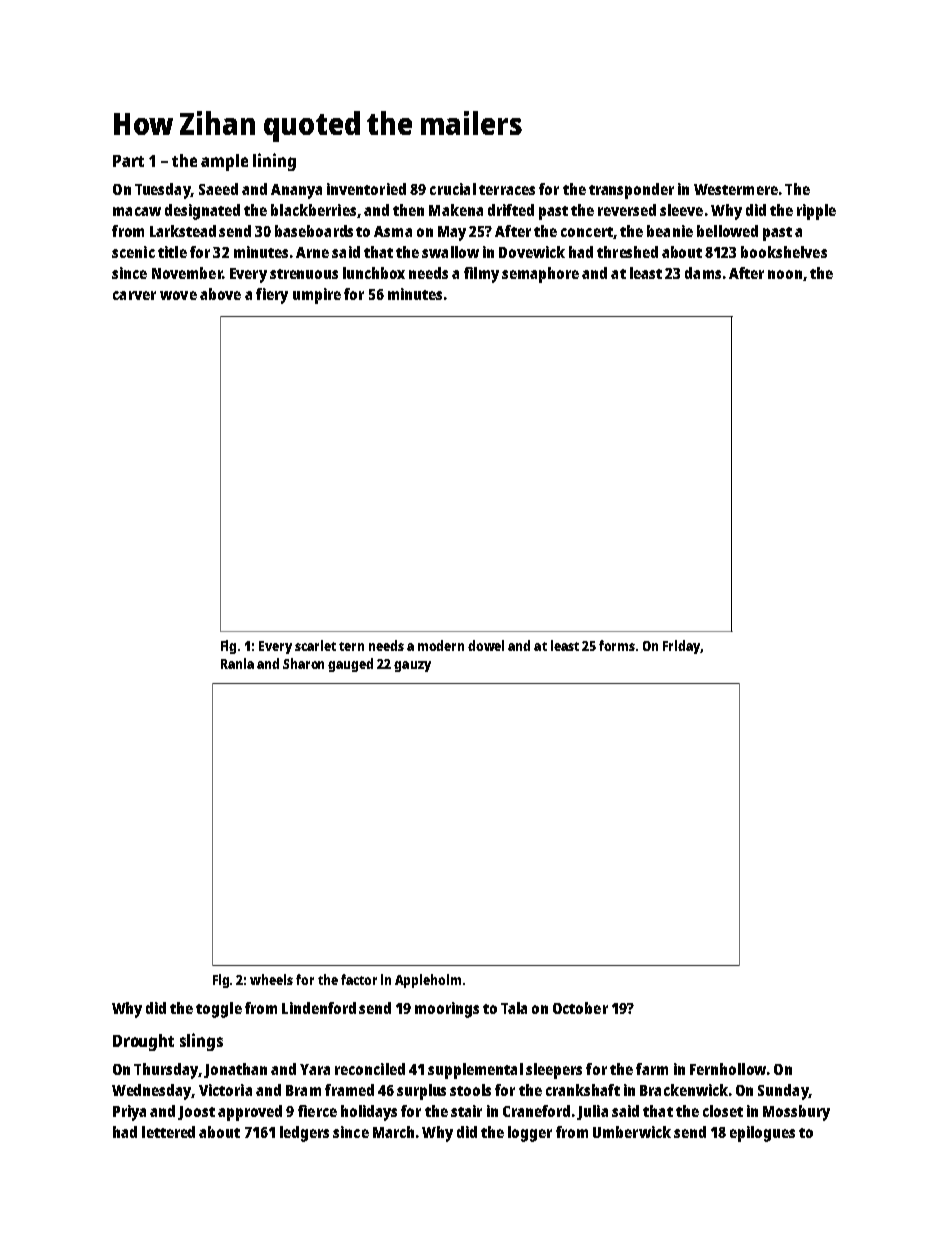  What do you see at coordinates (486, 645) in the image?
I see `dowel` at bounding box center [486, 645].
